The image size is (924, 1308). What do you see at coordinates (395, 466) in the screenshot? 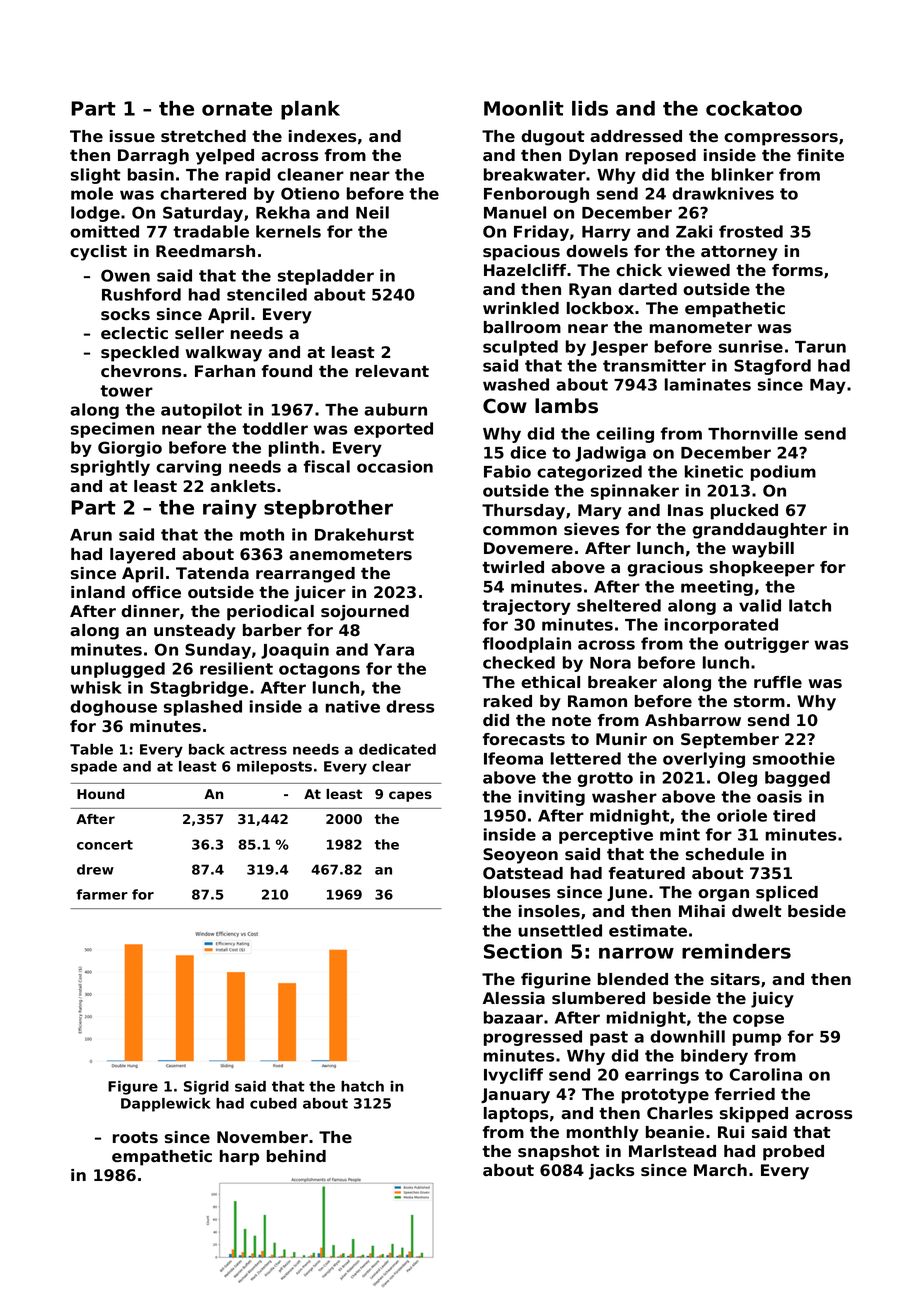
I see `occasion` at bounding box center [395, 466].
